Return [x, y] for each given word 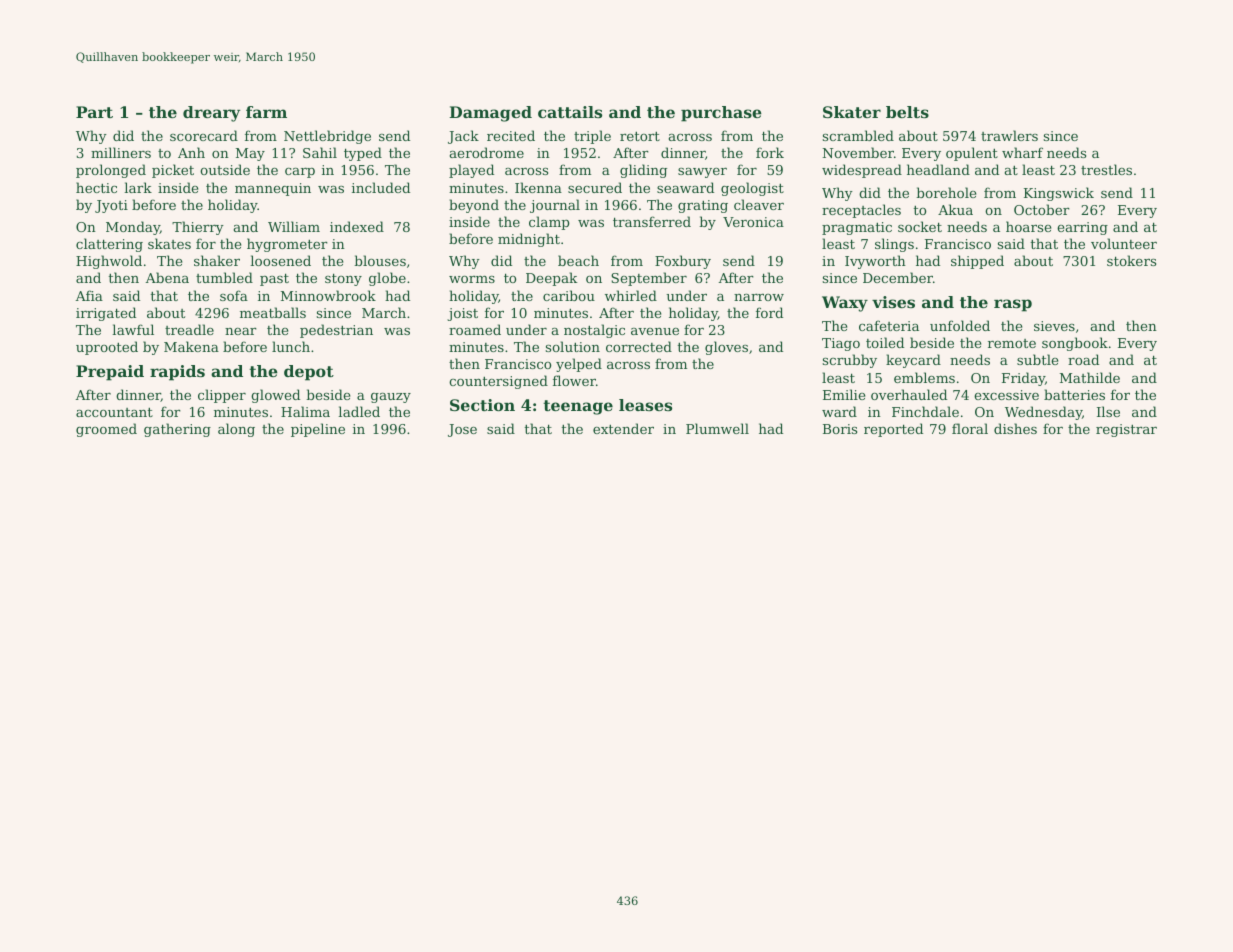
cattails [570, 112]
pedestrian [336, 331]
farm [266, 112]
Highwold [109, 262]
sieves [1054, 326]
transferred [652, 221]
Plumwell [717, 428]
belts [907, 112]
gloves [726, 348]
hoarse [1028, 226]
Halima [305, 411]
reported [893, 430]
